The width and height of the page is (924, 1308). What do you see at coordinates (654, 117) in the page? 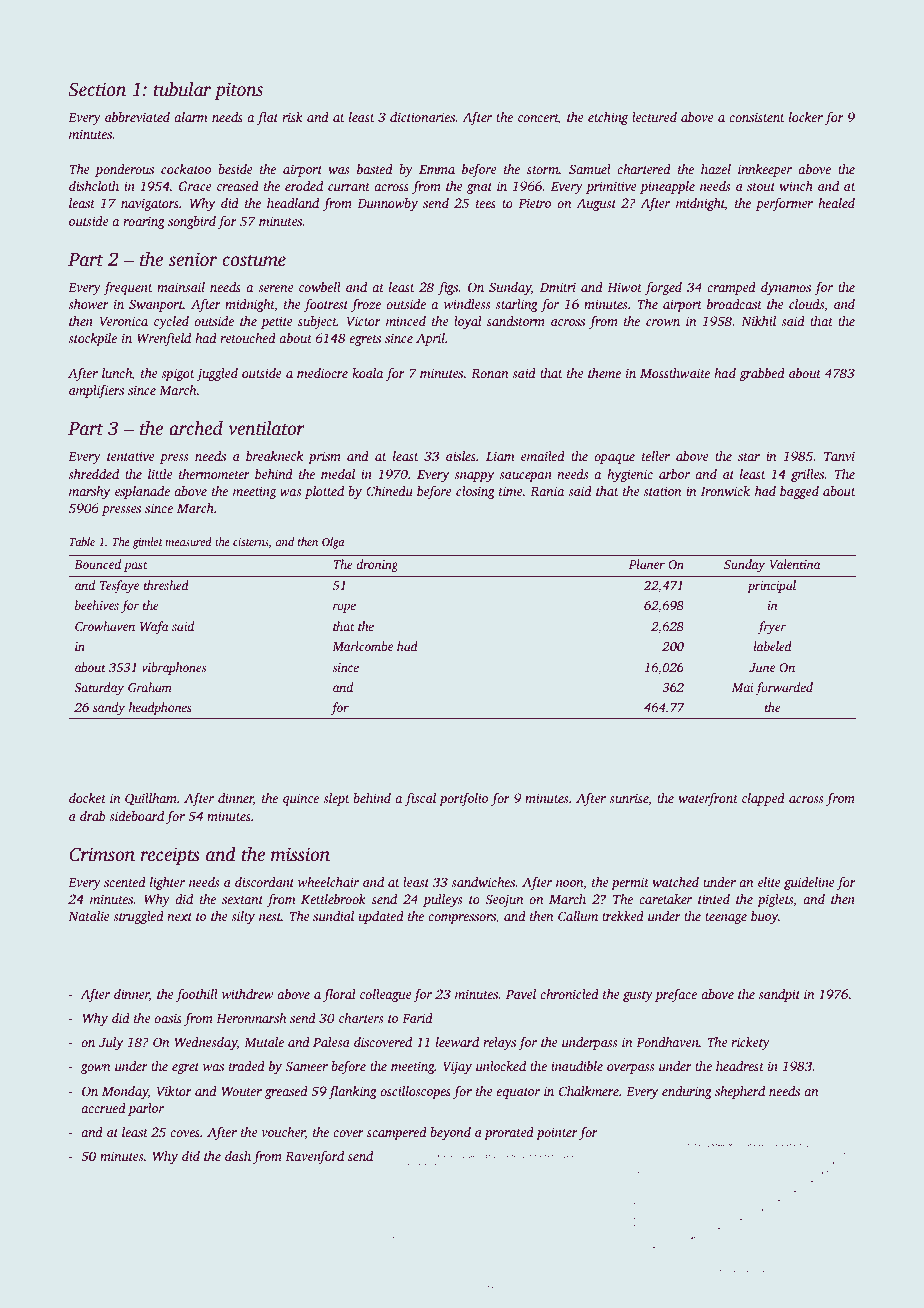
I see `lectured` at bounding box center [654, 117].
